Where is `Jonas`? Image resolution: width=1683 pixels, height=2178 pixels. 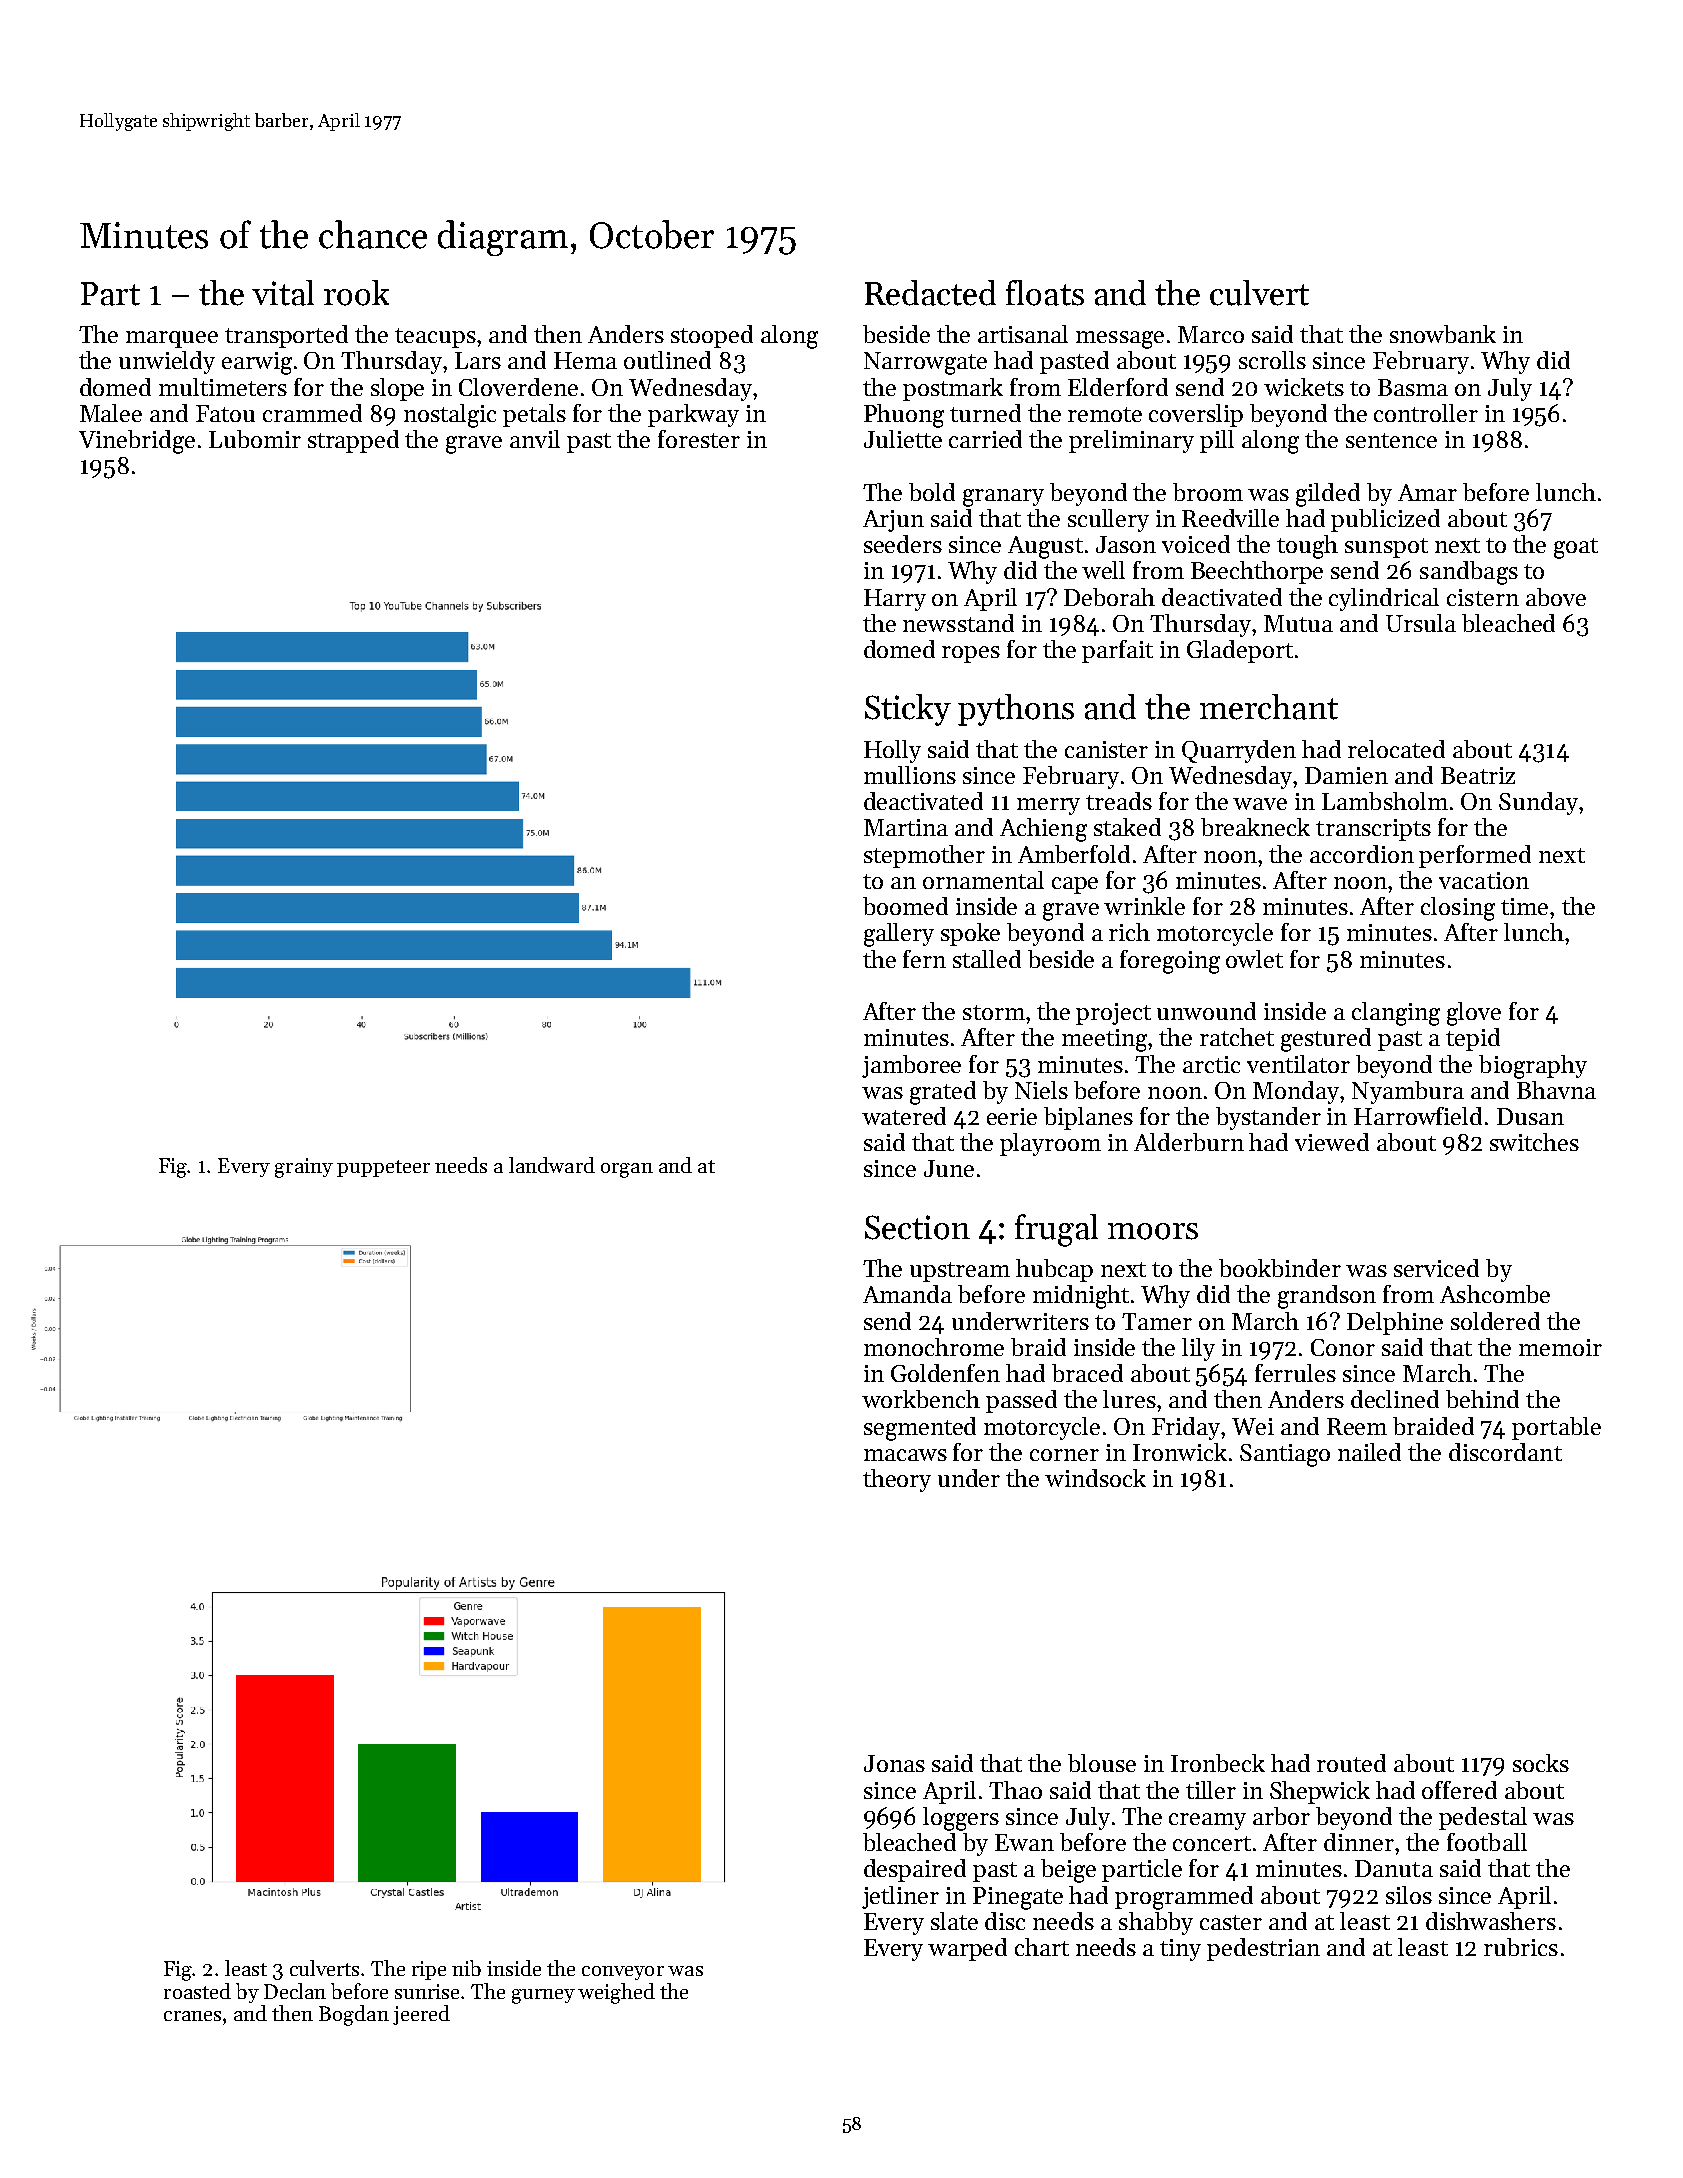 Jonas is located at coordinates (894, 1763).
